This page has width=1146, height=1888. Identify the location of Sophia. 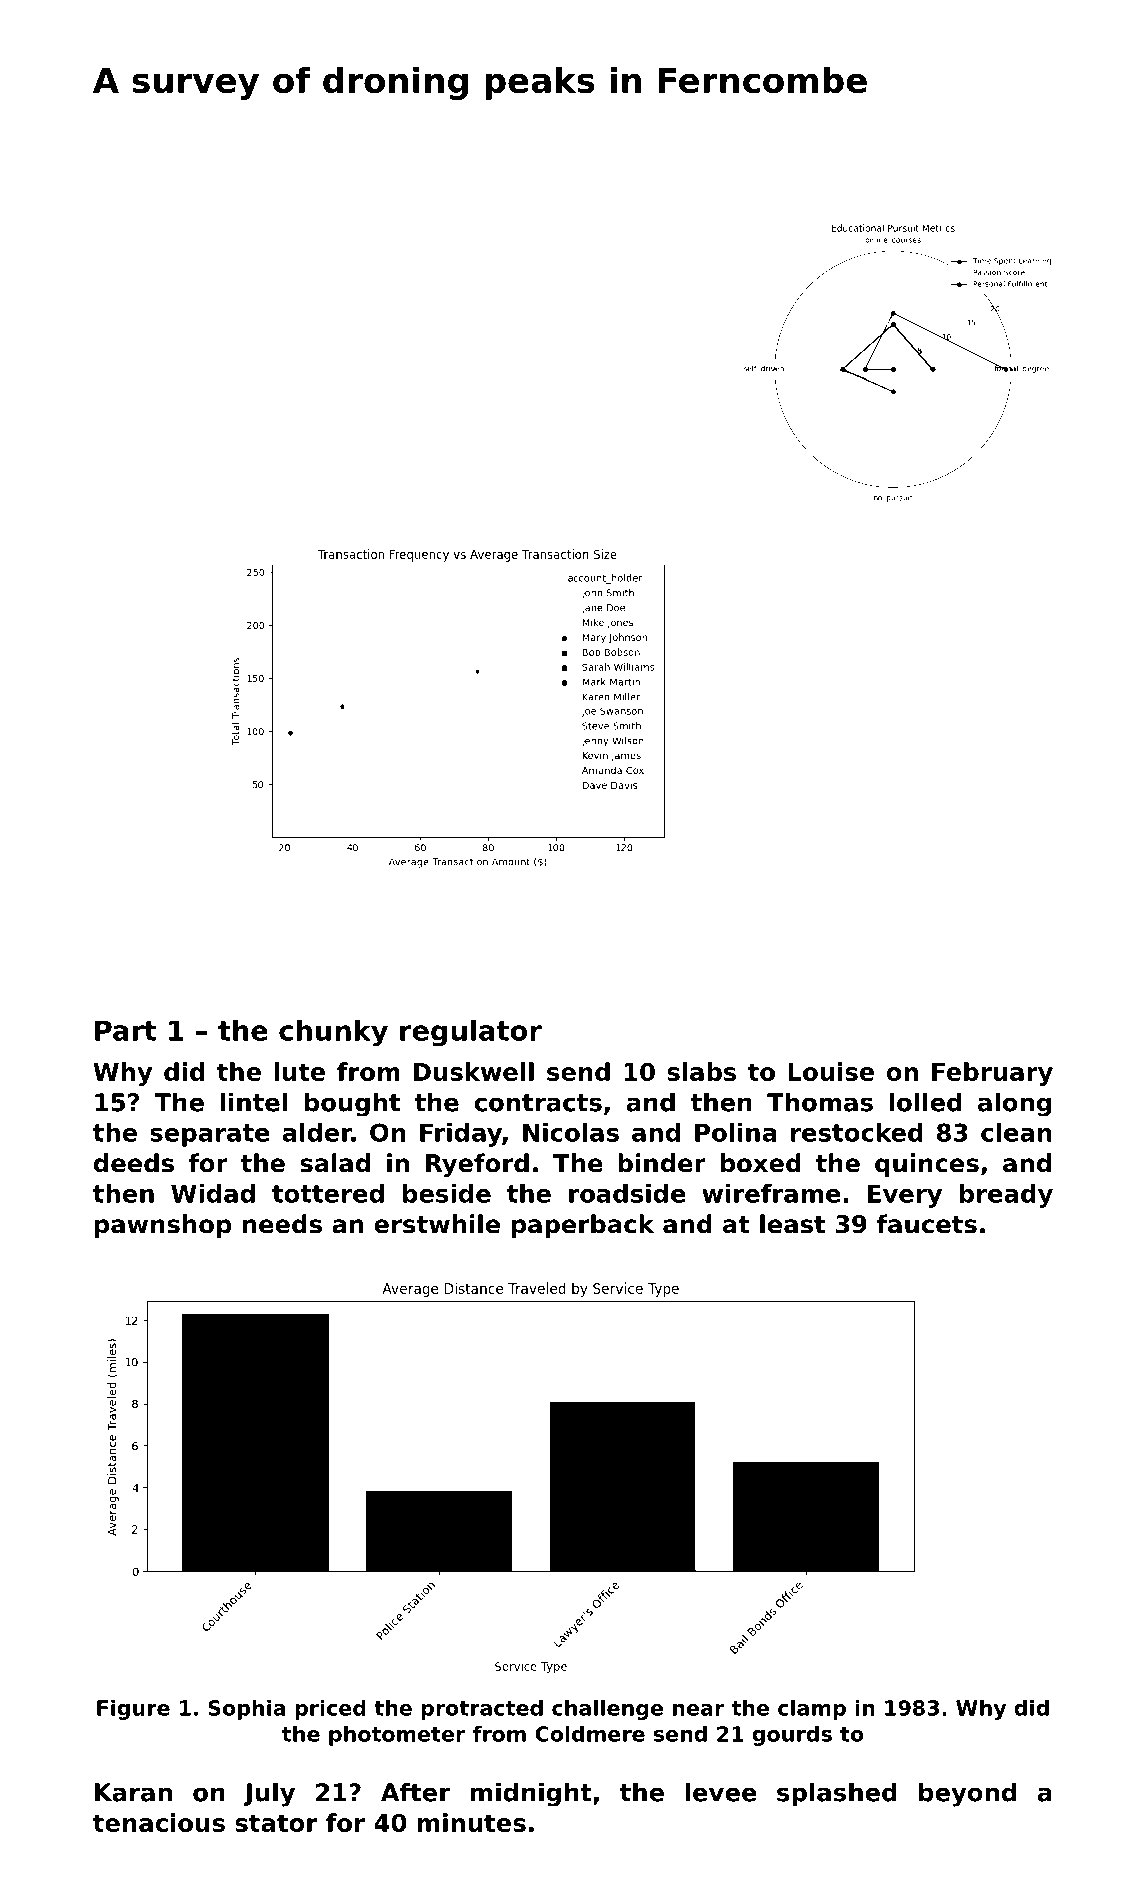
(246, 1710).
